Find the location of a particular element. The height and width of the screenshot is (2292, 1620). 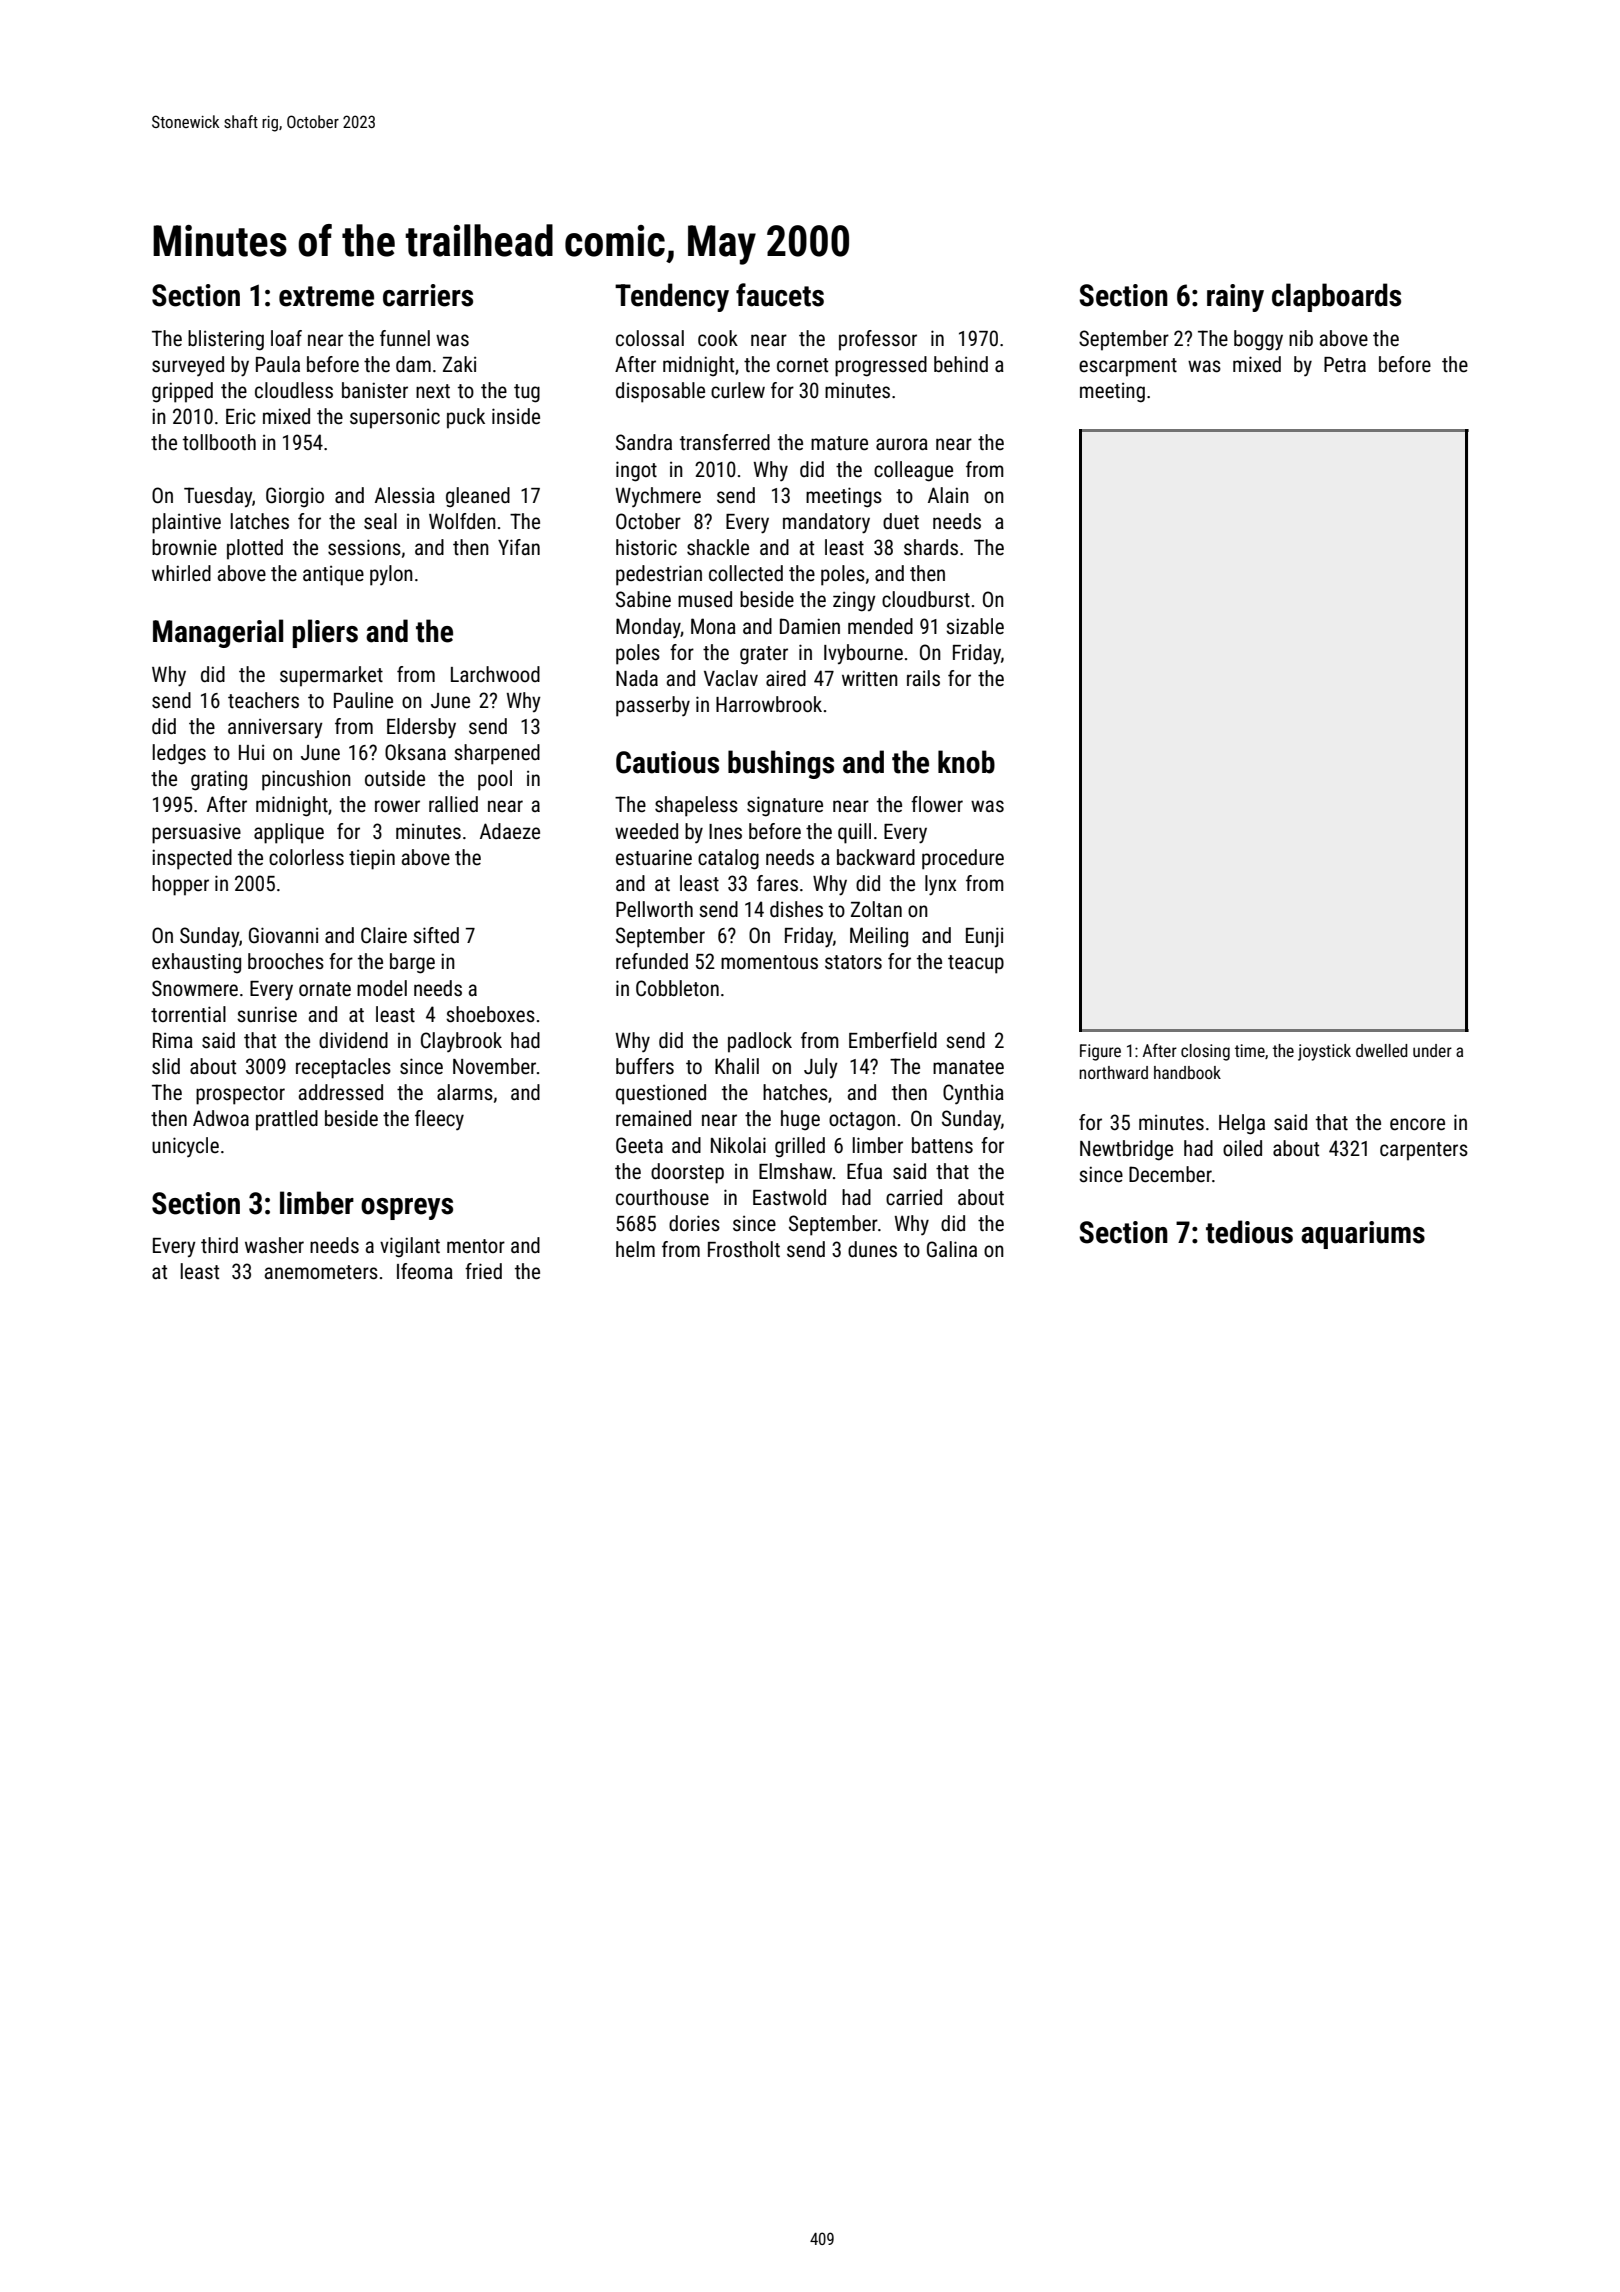

clapboards is located at coordinates (1336, 297).
